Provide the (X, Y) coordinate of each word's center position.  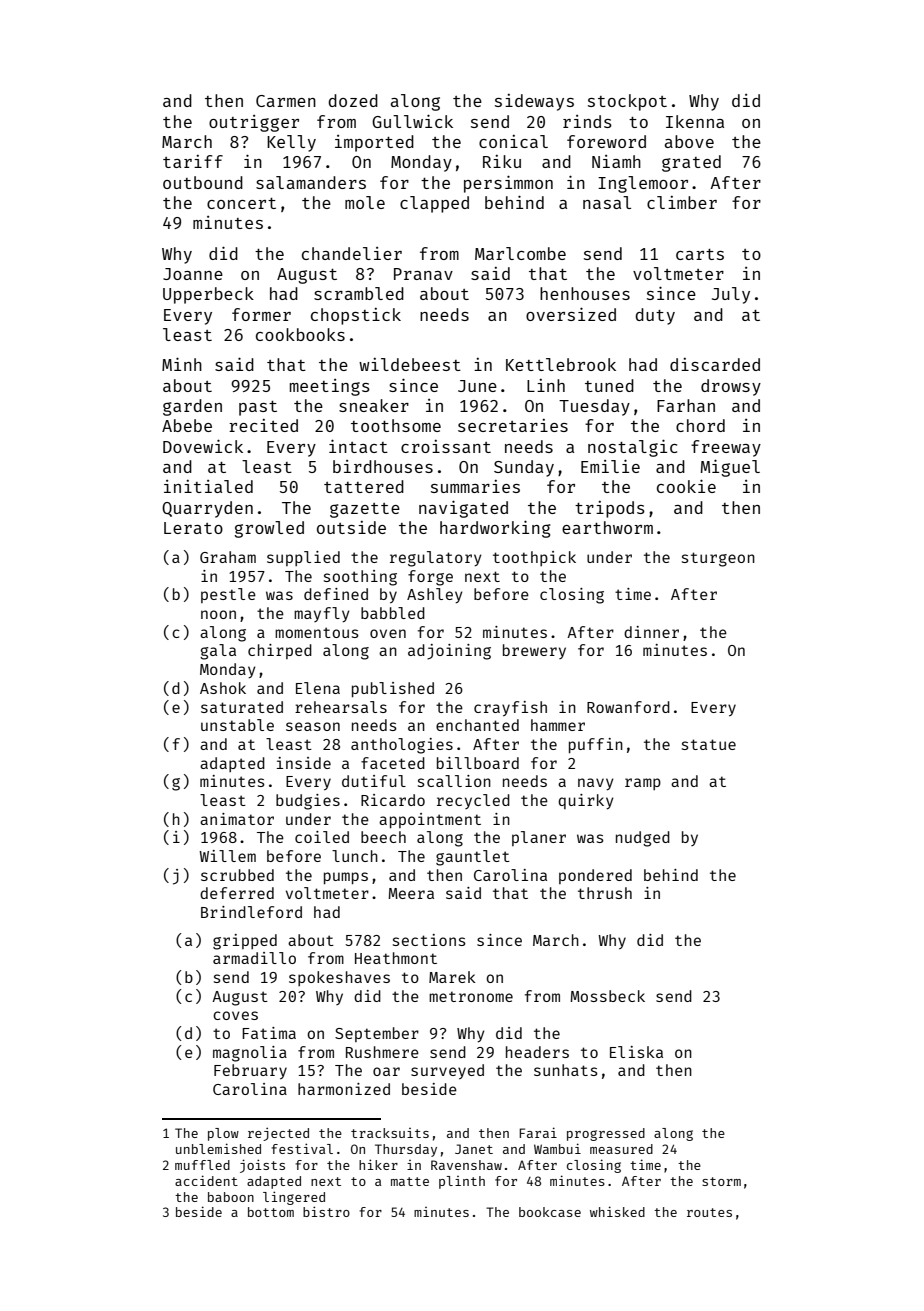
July (731, 295)
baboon (231, 1197)
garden (192, 407)
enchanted (477, 725)
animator (237, 819)
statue (709, 744)
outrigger (254, 123)
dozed (353, 100)
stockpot (627, 102)
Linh (546, 385)
